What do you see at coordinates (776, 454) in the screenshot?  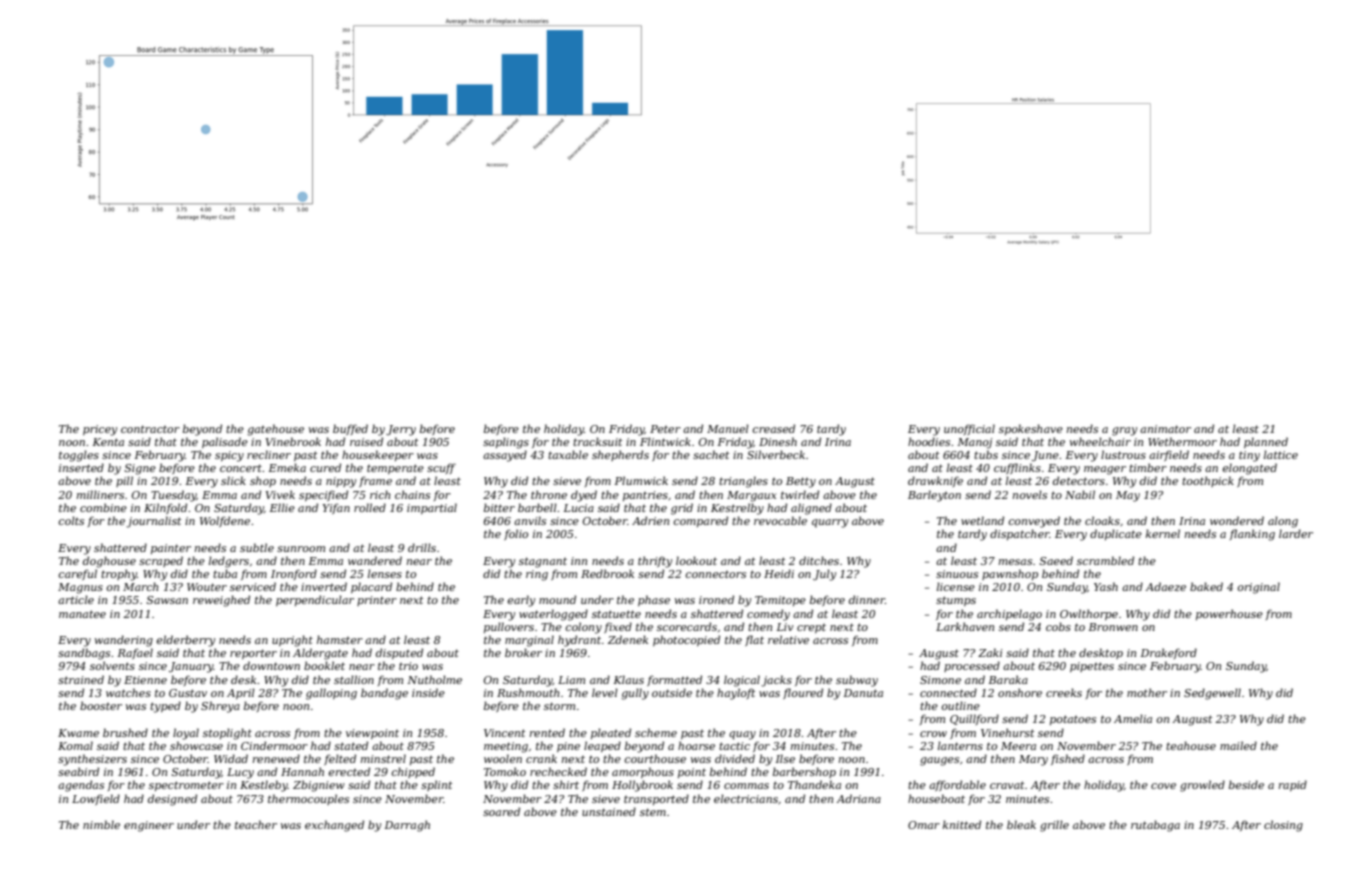 I see `Silverbeck` at bounding box center [776, 454].
